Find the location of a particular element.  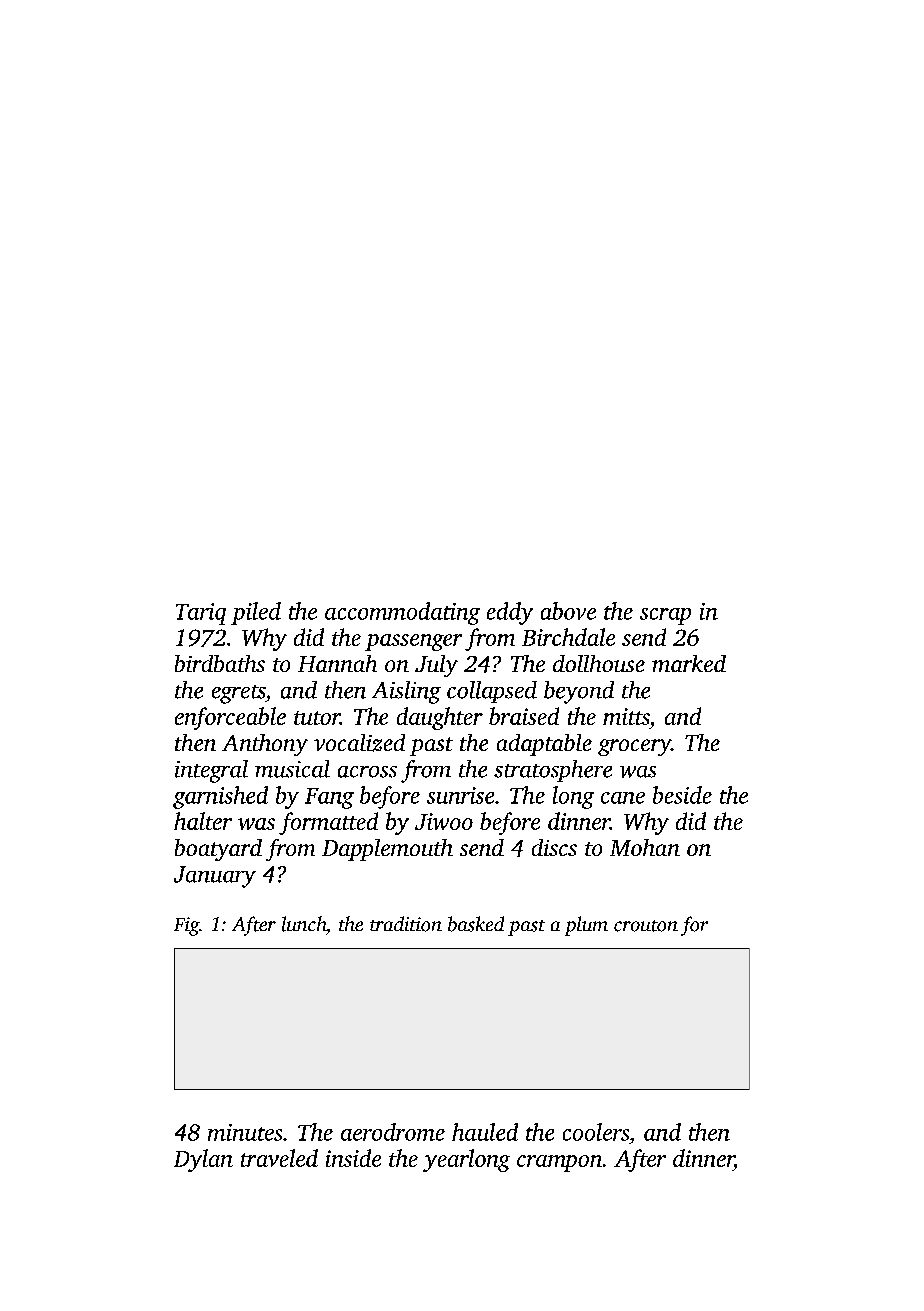

accommodating is located at coordinates (402, 613).
